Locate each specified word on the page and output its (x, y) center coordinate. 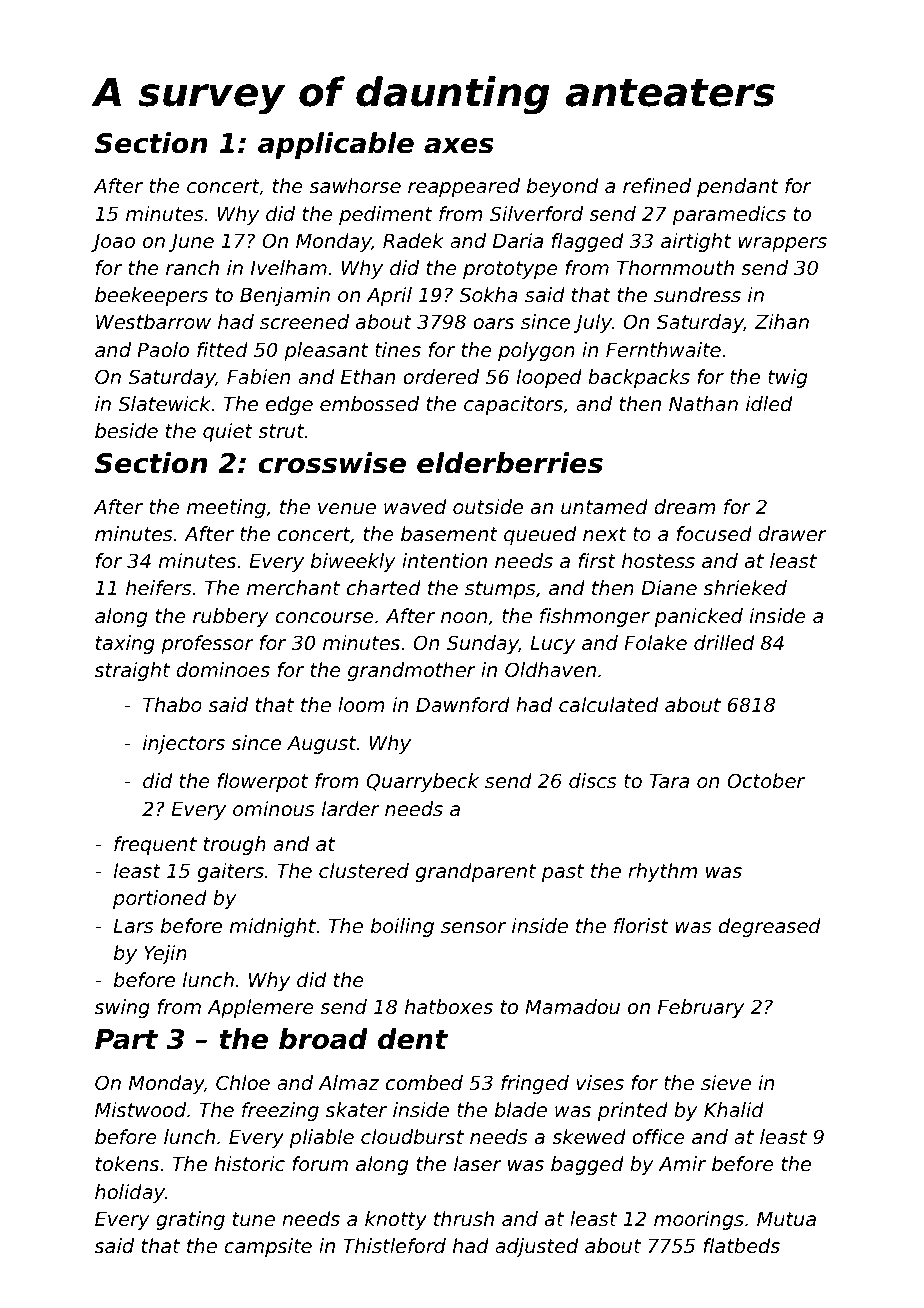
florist (641, 925)
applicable (336, 145)
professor (207, 644)
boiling (402, 927)
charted (384, 587)
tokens (127, 1163)
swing (122, 1008)
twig (787, 378)
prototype (510, 270)
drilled (724, 642)
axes (459, 146)
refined (657, 185)
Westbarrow (153, 321)
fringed (535, 1084)
